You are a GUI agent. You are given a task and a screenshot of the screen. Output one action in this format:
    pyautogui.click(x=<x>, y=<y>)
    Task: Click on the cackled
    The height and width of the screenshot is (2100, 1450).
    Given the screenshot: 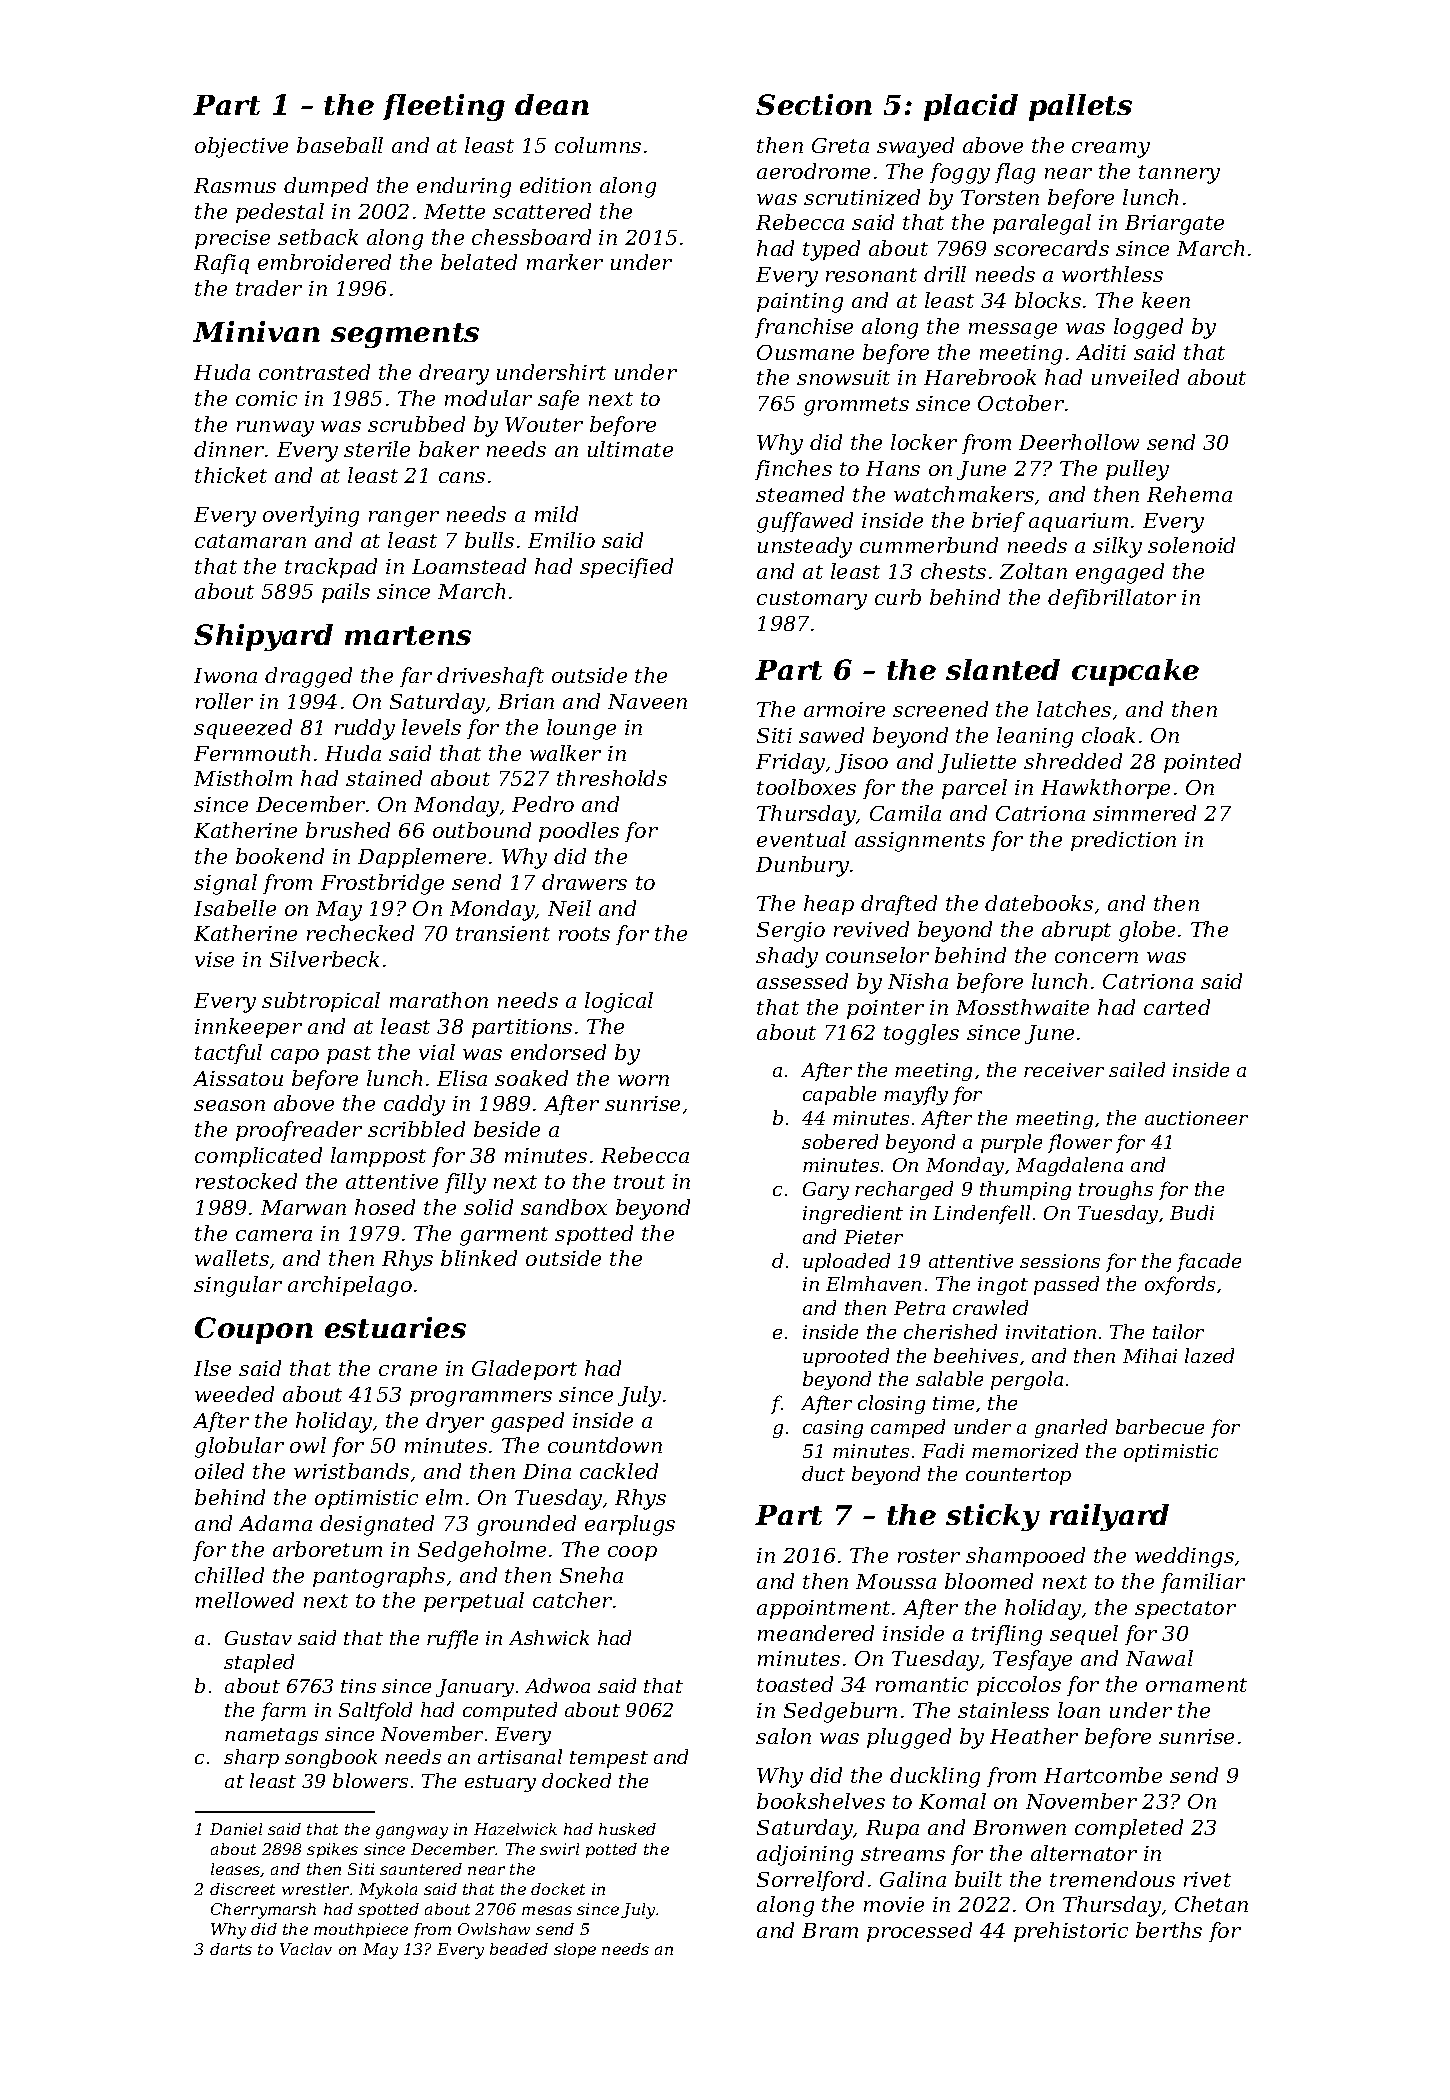 What is the action you would take?
    pyautogui.click(x=619, y=1471)
